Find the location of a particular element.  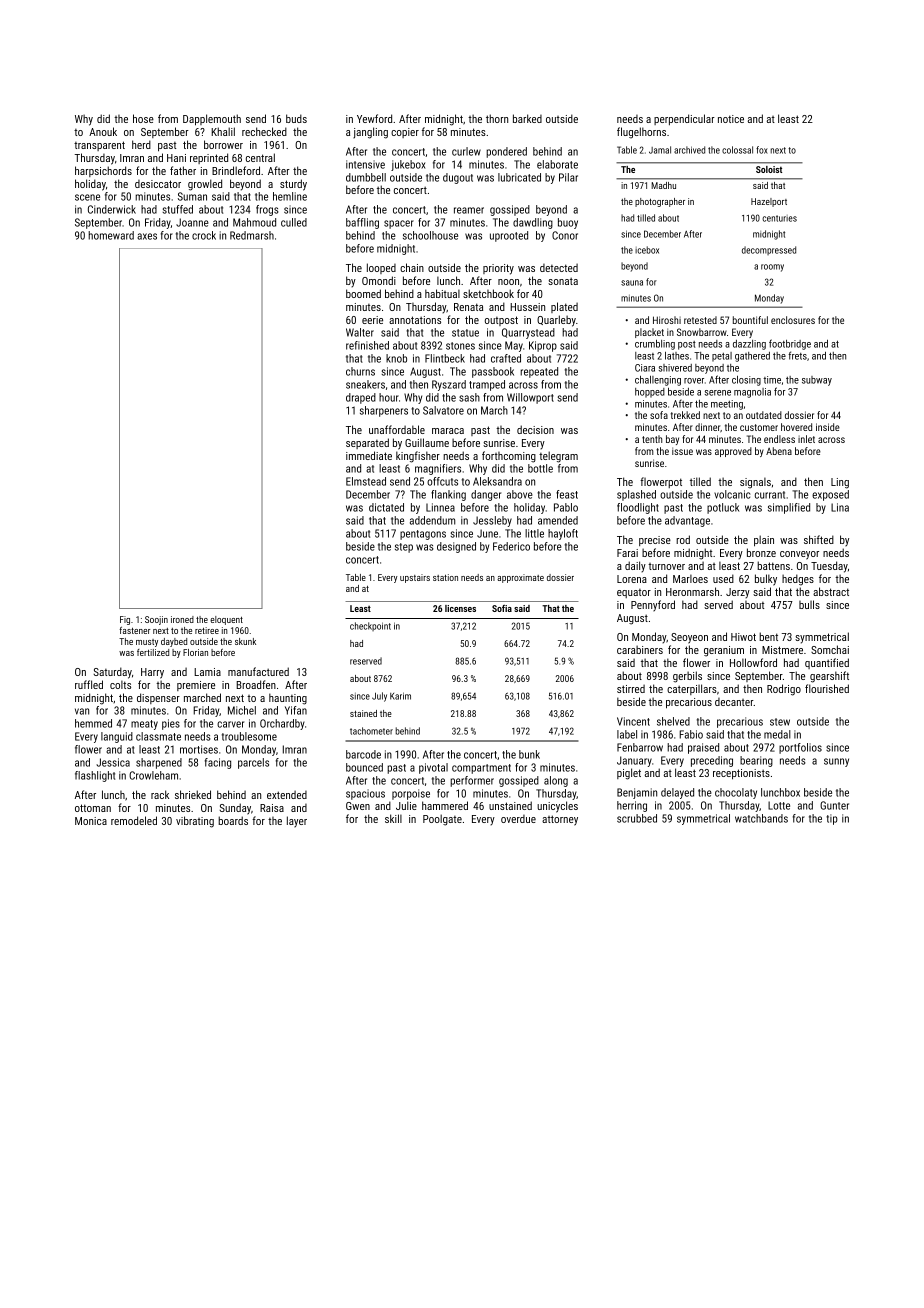

dumbbell is located at coordinates (366, 177).
